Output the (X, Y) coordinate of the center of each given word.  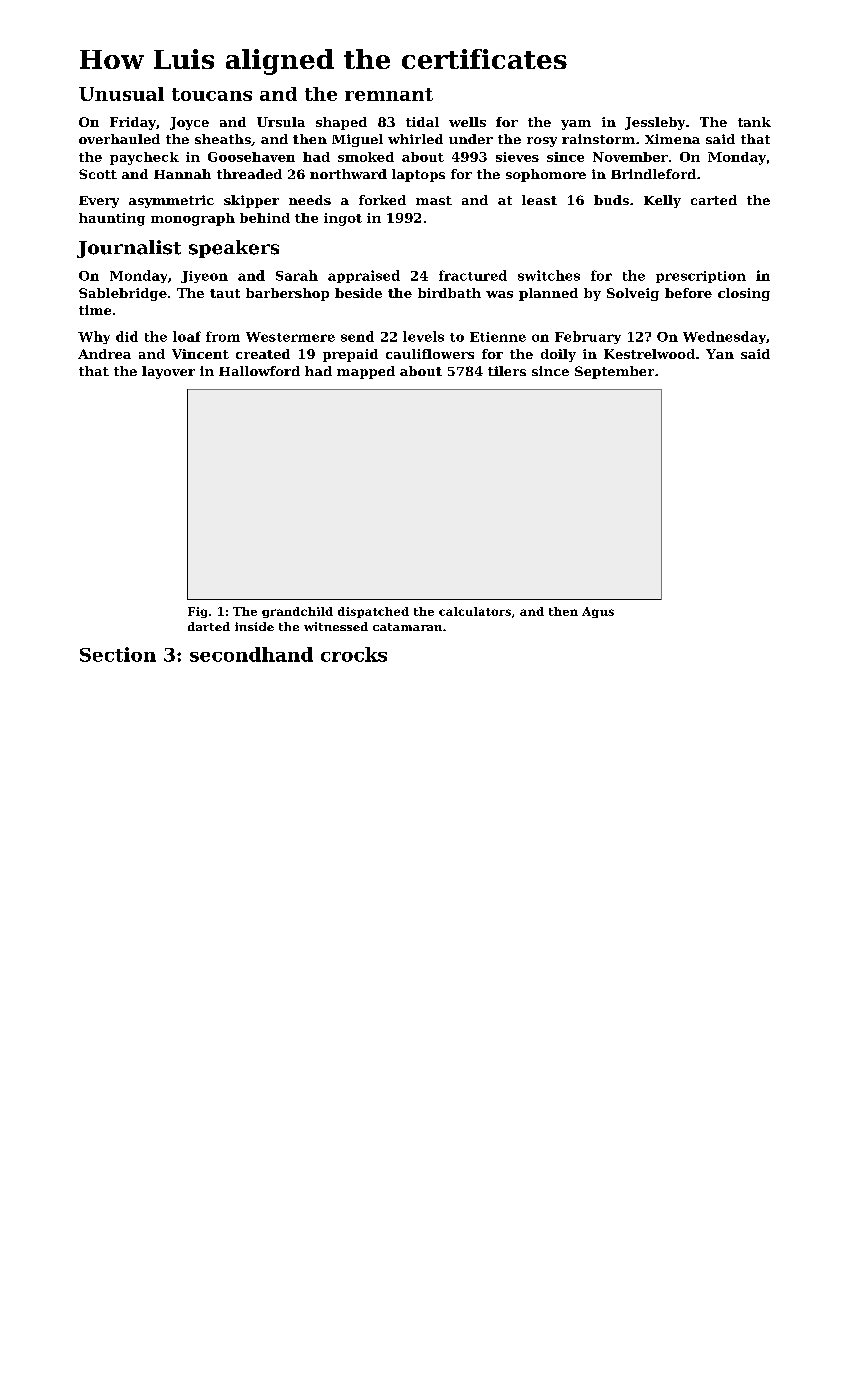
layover (168, 372)
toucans (212, 94)
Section (118, 654)
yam (576, 125)
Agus (598, 612)
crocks (354, 654)
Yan (720, 354)
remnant (389, 94)
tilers (507, 371)
